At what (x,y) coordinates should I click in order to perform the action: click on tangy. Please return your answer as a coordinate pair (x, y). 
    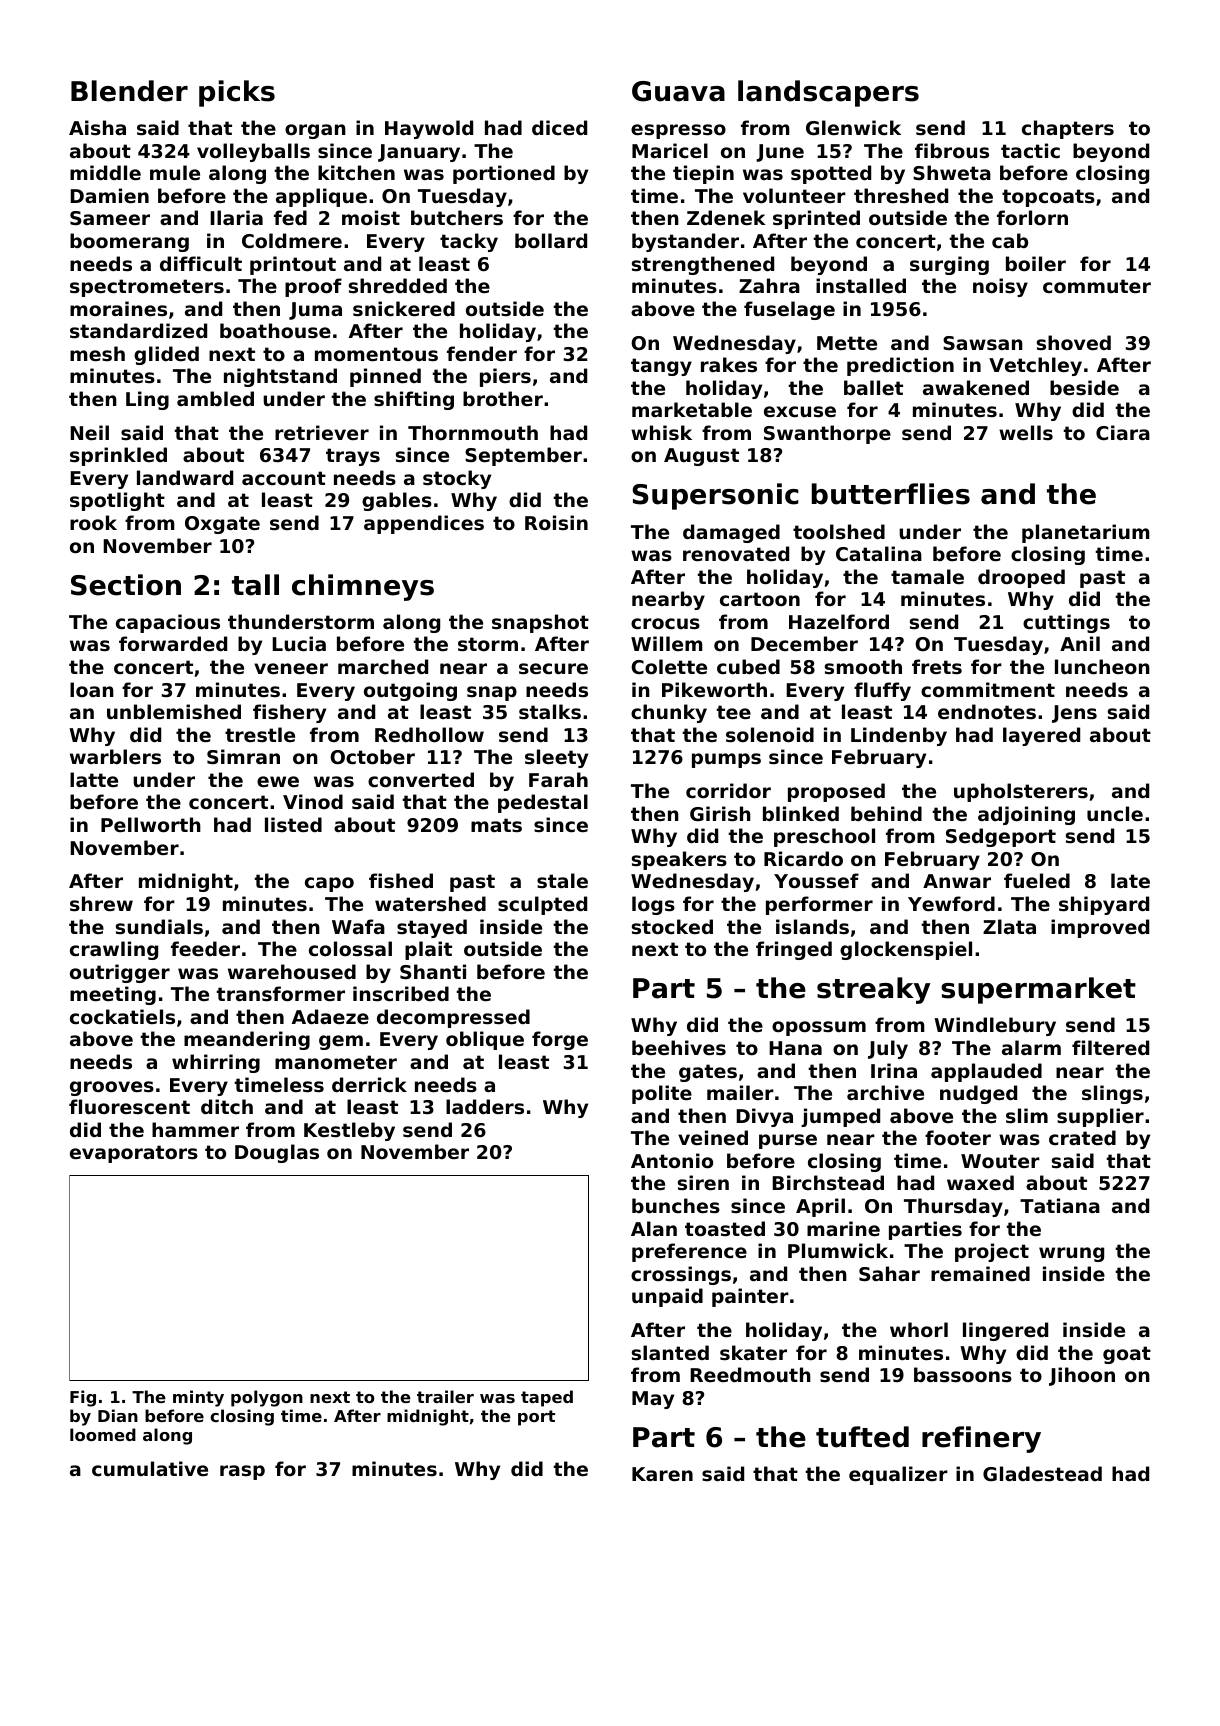
    Looking at the image, I should click on (661, 367).
